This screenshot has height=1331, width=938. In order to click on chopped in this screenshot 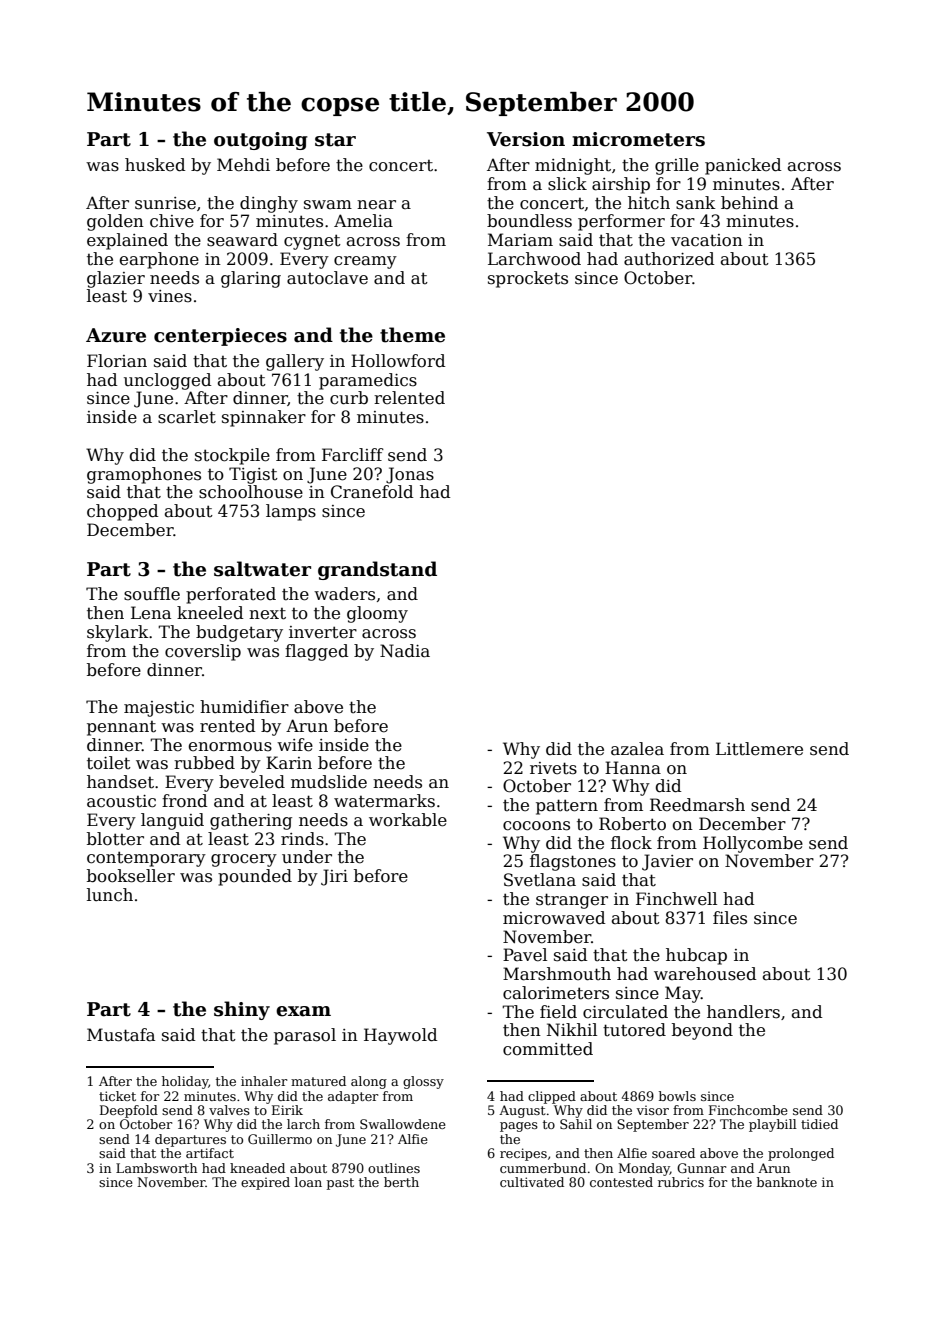, I will do `click(122, 512)`.
